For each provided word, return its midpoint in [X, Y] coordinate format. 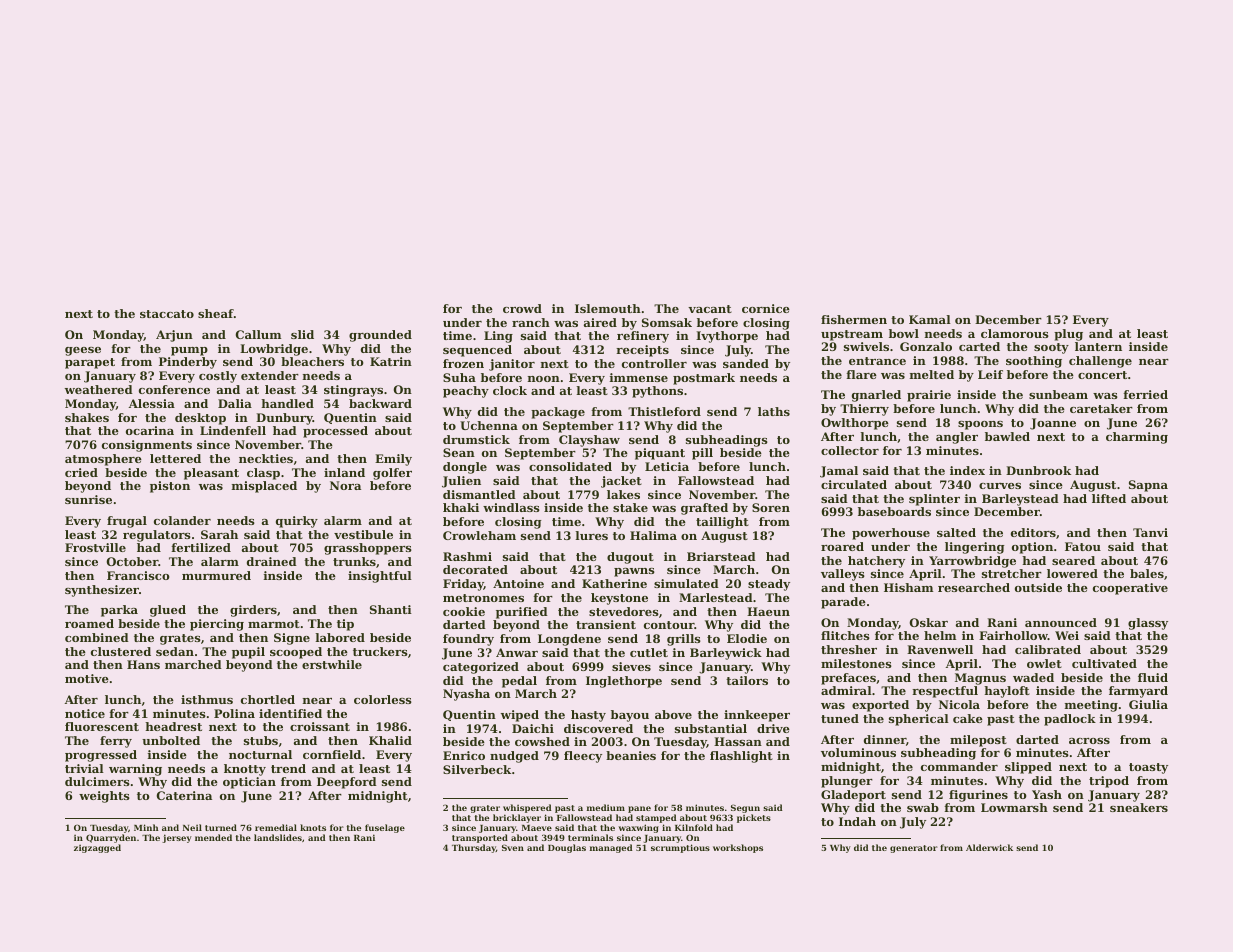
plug [1068, 335]
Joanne [1053, 424]
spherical [919, 720]
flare [861, 374]
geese [83, 351]
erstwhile [332, 664]
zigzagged [97, 848]
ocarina [150, 430]
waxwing [639, 828]
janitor [512, 365]
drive [773, 728]
